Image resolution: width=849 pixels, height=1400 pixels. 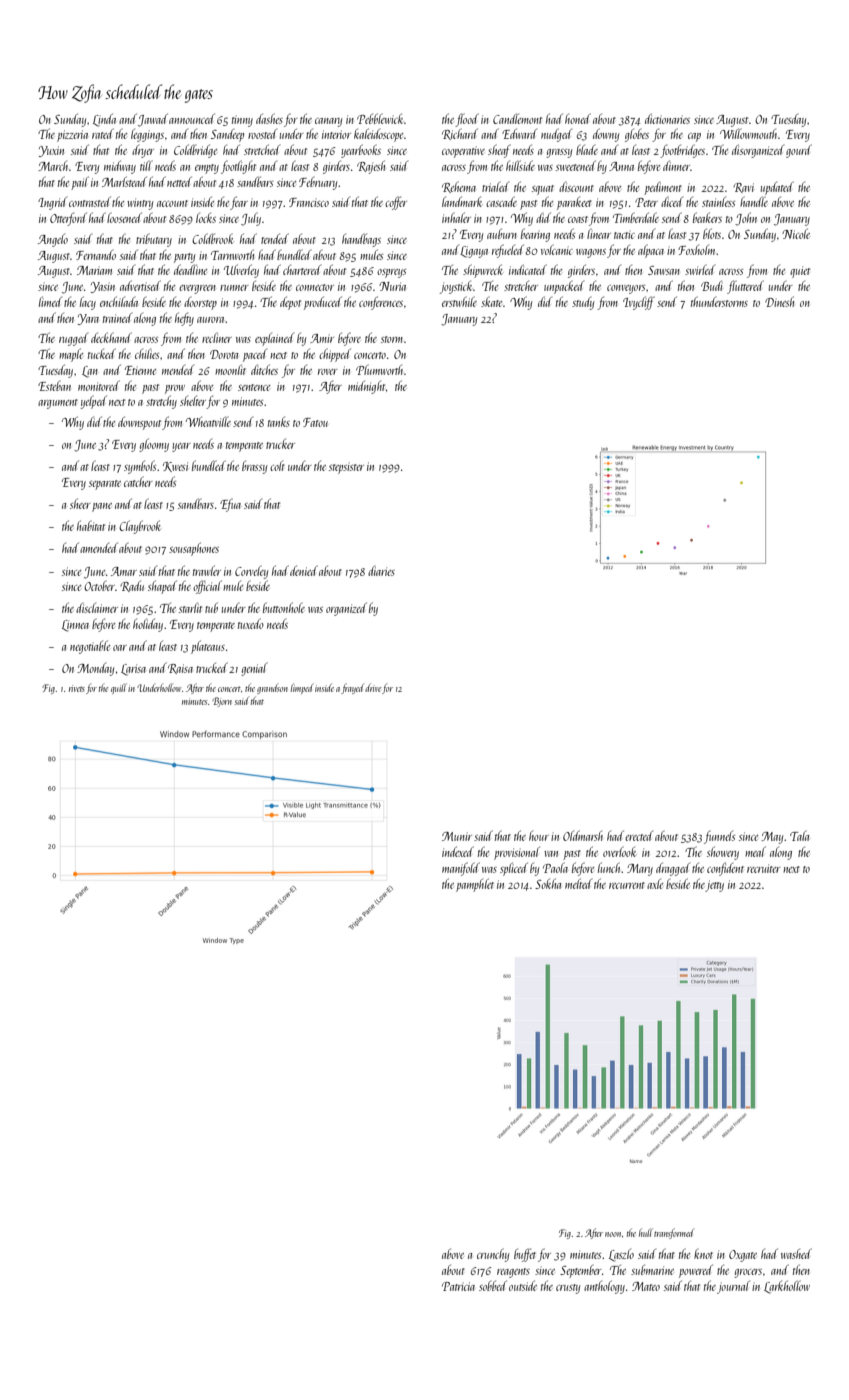 I want to click on erected, so click(x=639, y=836).
